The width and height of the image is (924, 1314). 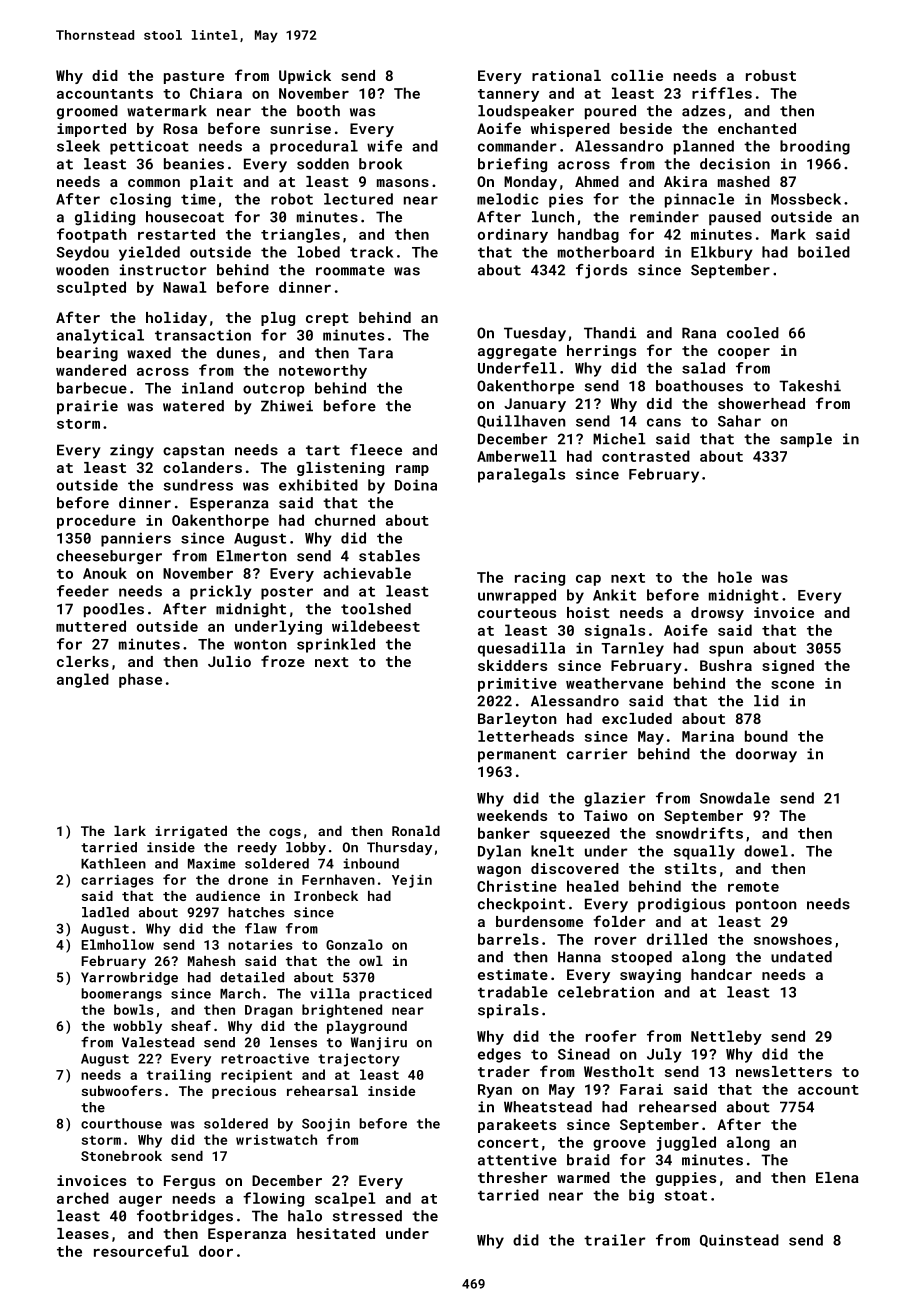 I want to click on rational, so click(x=566, y=75).
